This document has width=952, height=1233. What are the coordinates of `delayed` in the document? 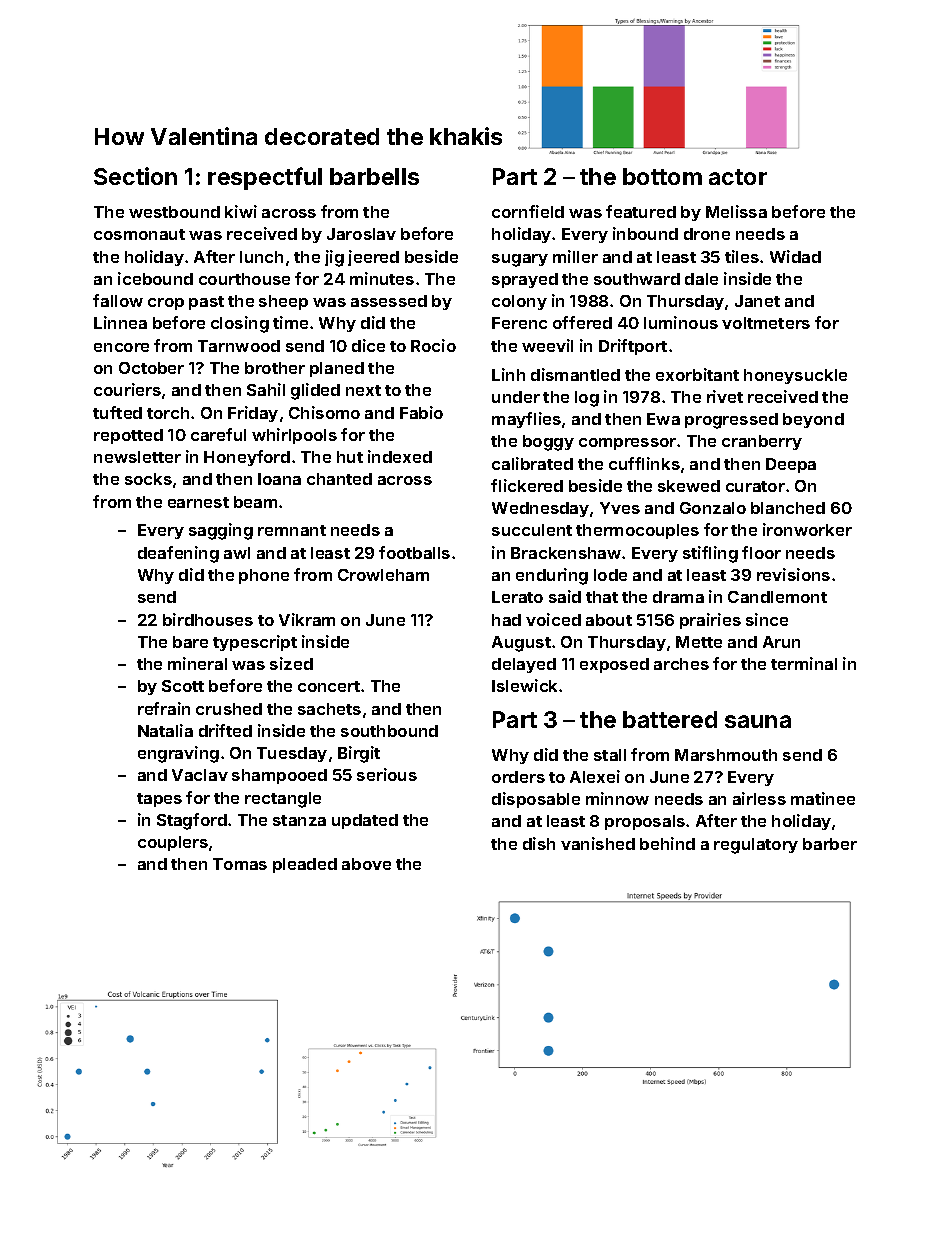 It's located at (524, 665).
